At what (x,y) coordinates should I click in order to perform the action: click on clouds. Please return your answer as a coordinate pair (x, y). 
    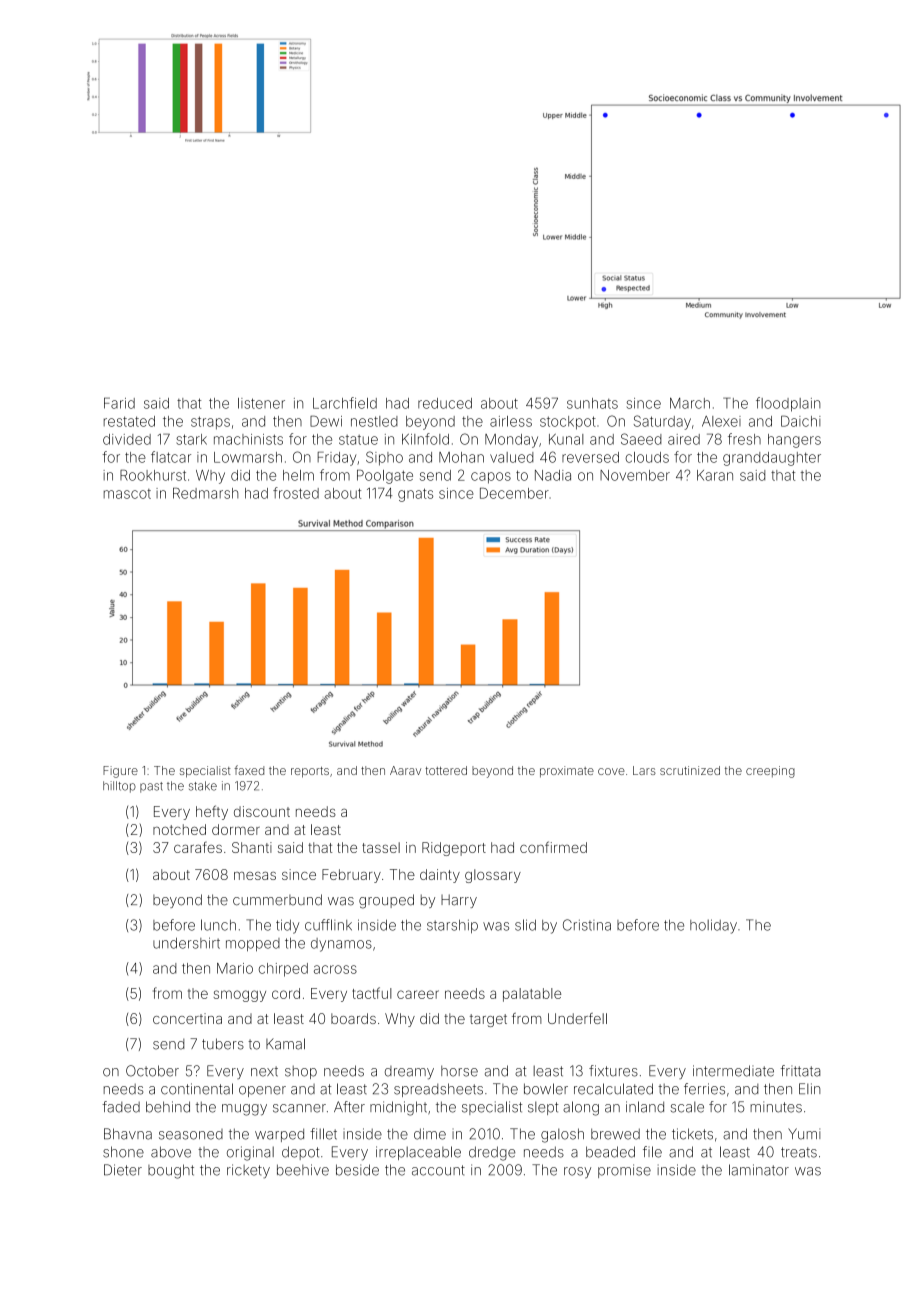
    Looking at the image, I should click on (647, 457).
